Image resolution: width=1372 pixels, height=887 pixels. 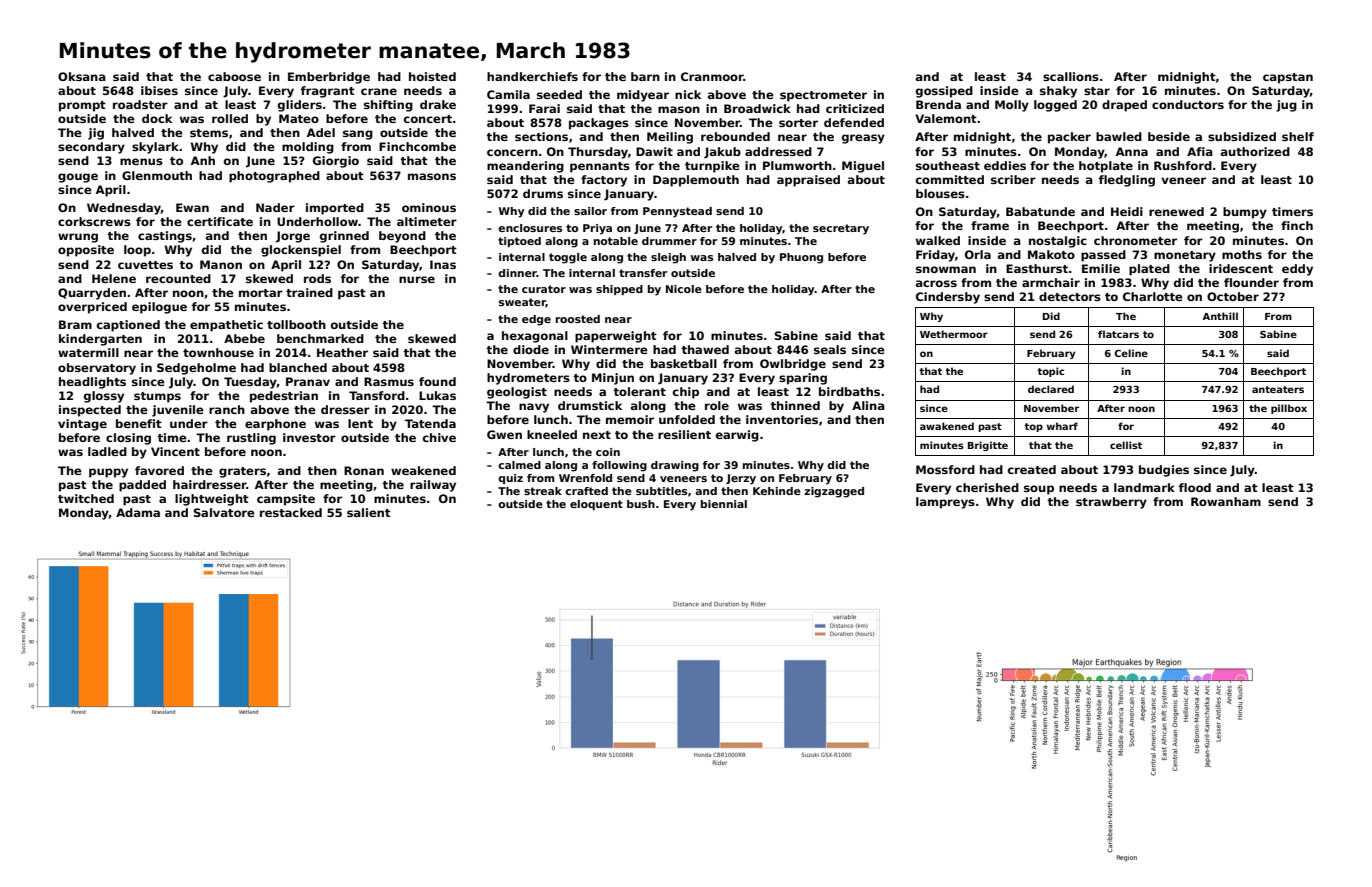 What do you see at coordinates (226, 326) in the screenshot?
I see `empathetic` at bounding box center [226, 326].
